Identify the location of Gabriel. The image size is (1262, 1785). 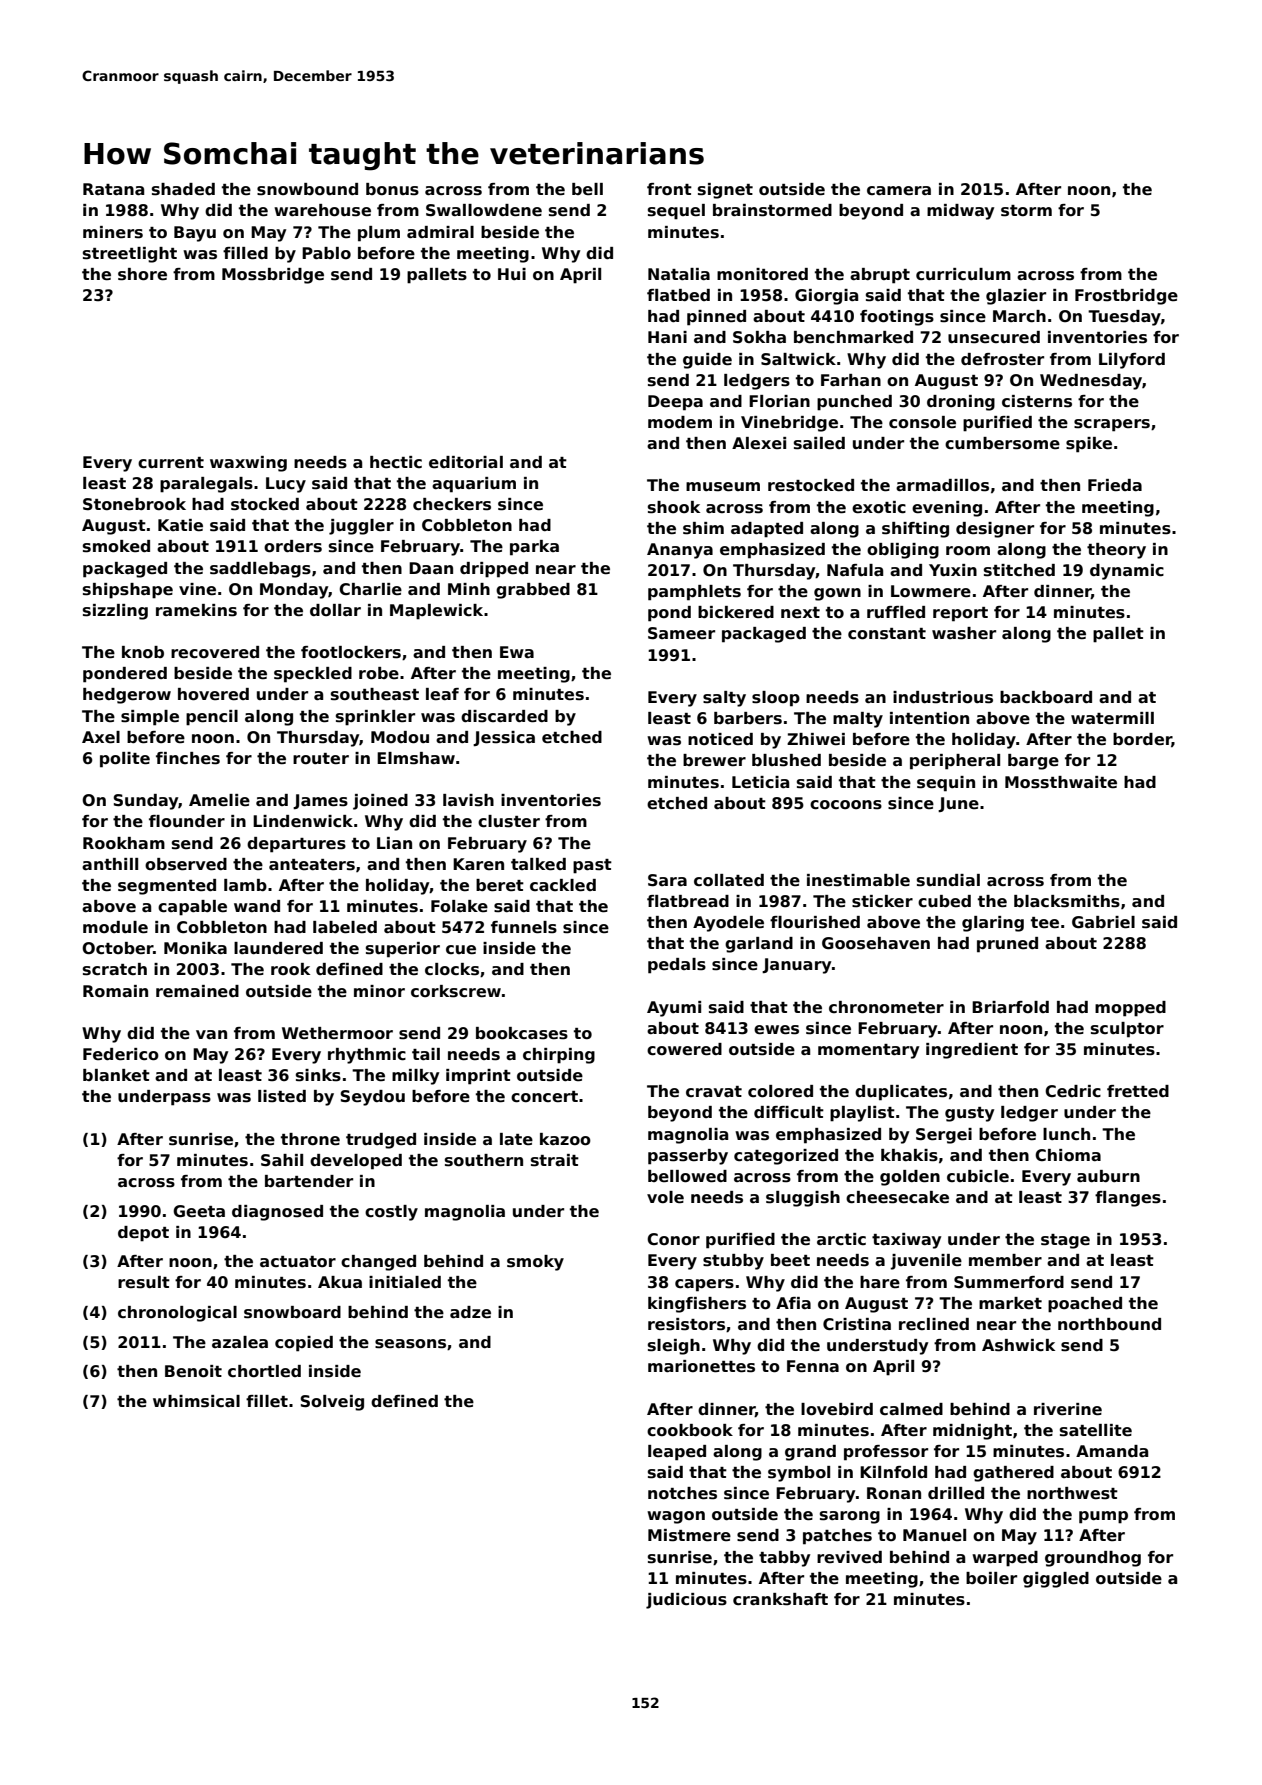
(1103, 922).
